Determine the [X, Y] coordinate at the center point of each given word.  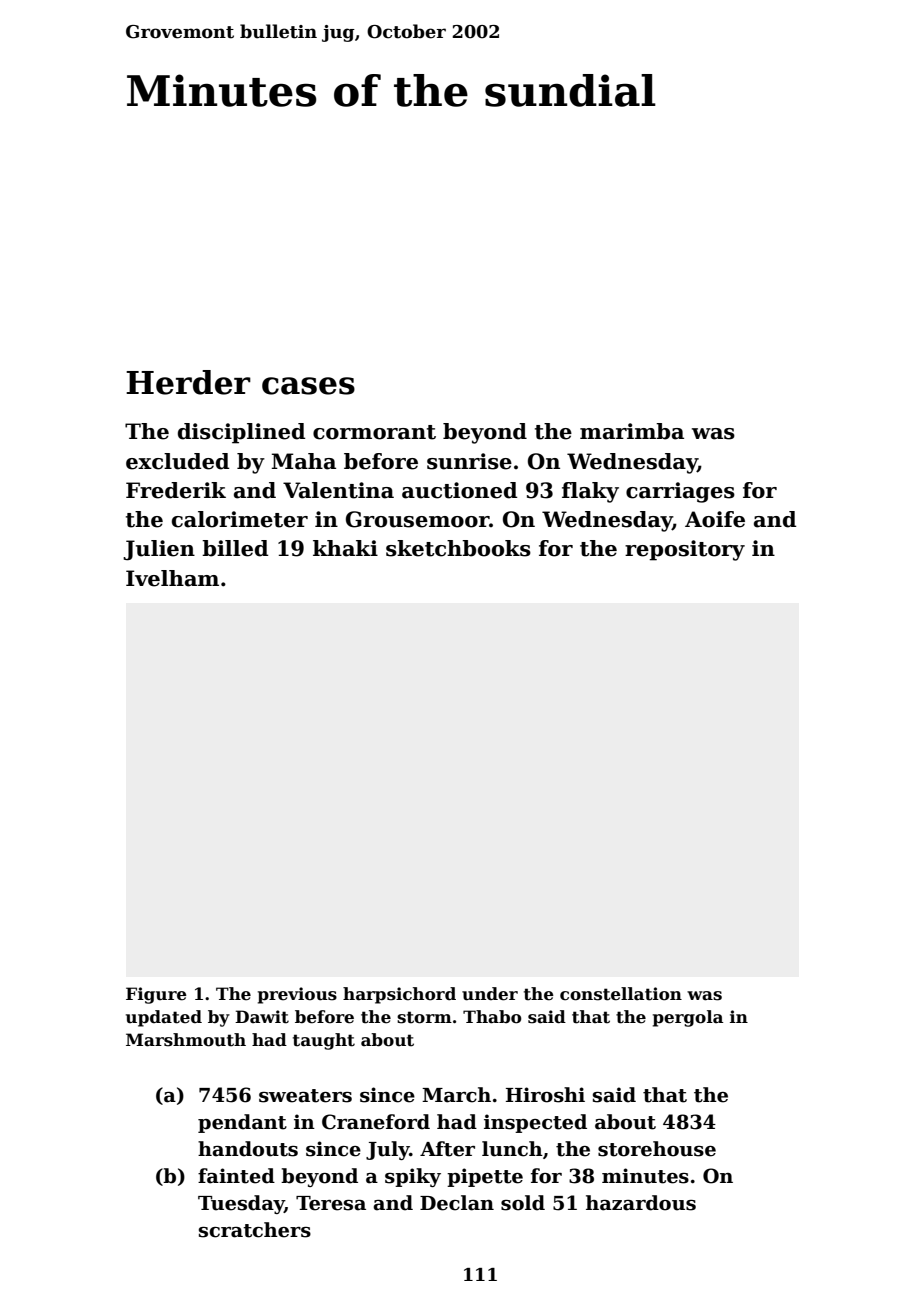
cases [308, 386]
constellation [621, 994]
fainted [236, 1176]
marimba [632, 431]
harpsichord [399, 995]
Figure [156, 995]
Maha [304, 461]
